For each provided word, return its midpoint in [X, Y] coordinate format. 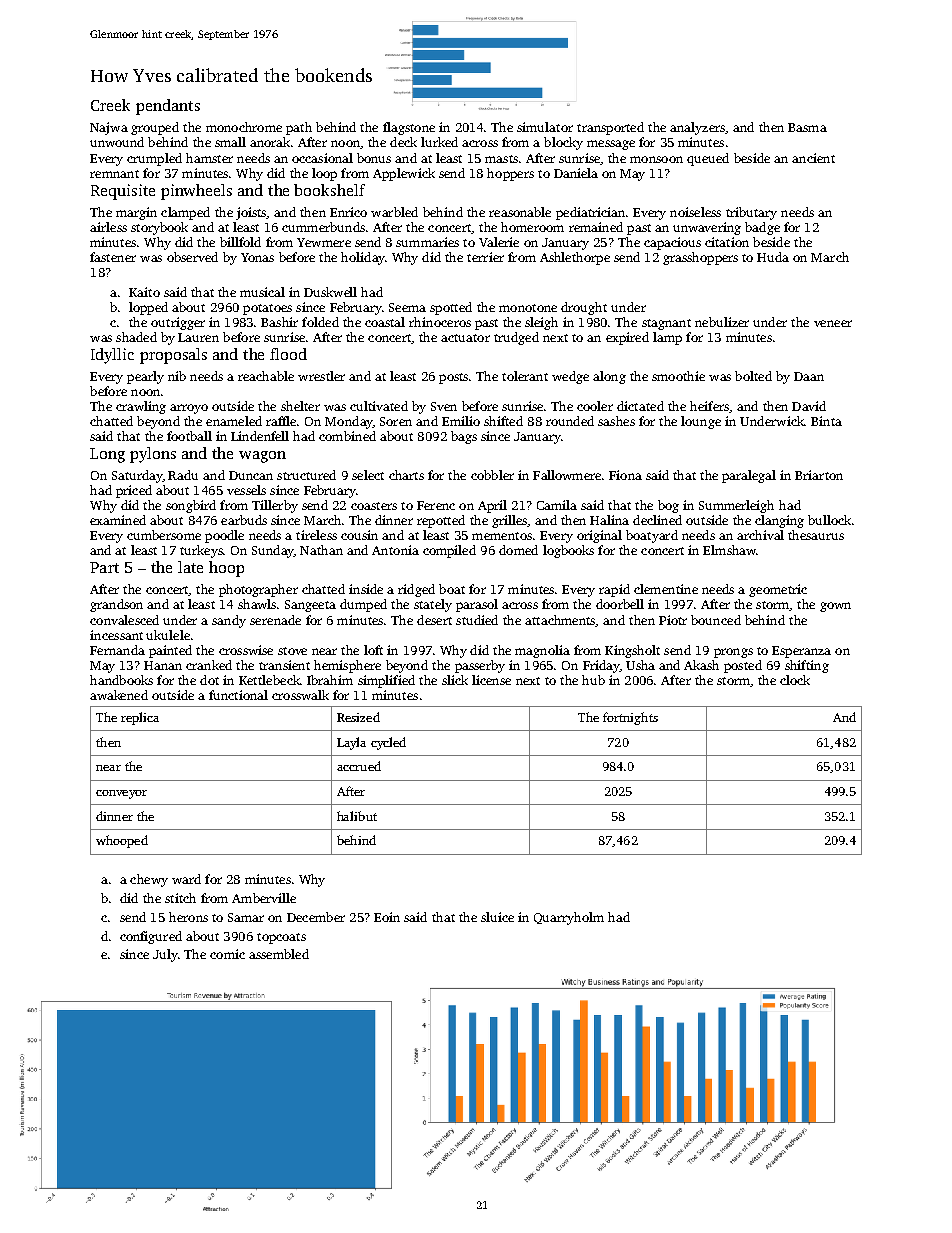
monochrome [244, 127]
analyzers [697, 128]
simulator [545, 127]
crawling [141, 407]
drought [584, 308]
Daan [809, 376]
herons [188, 917]
